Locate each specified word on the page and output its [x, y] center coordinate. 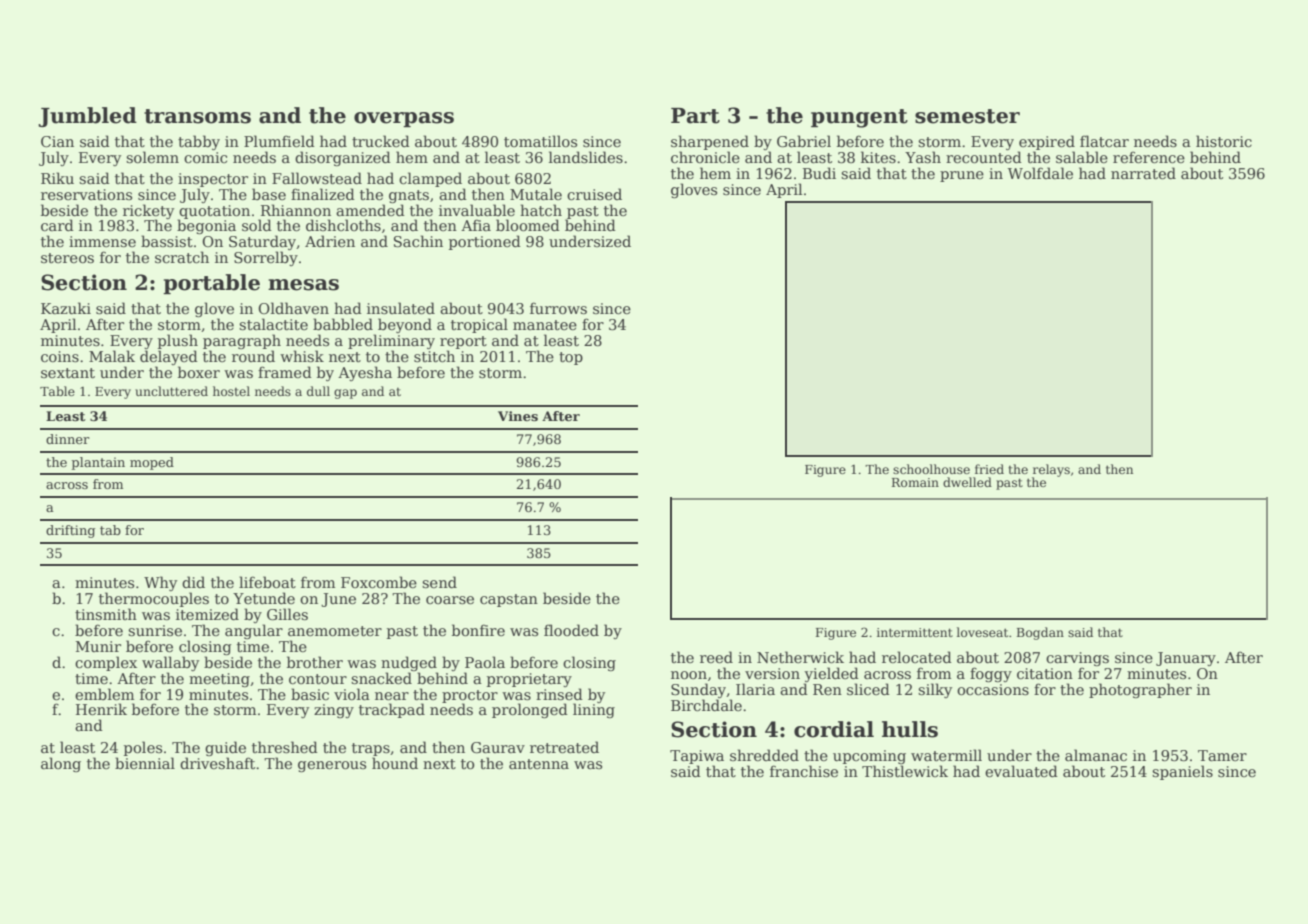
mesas [303, 285]
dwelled [967, 482]
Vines [518, 416]
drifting [70, 531]
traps [371, 749]
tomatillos [540, 141]
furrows [558, 308]
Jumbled [87, 117]
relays [1051, 470]
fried [989, 469]
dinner [68, 439]
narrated [1143, 173]
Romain [915, 482]
